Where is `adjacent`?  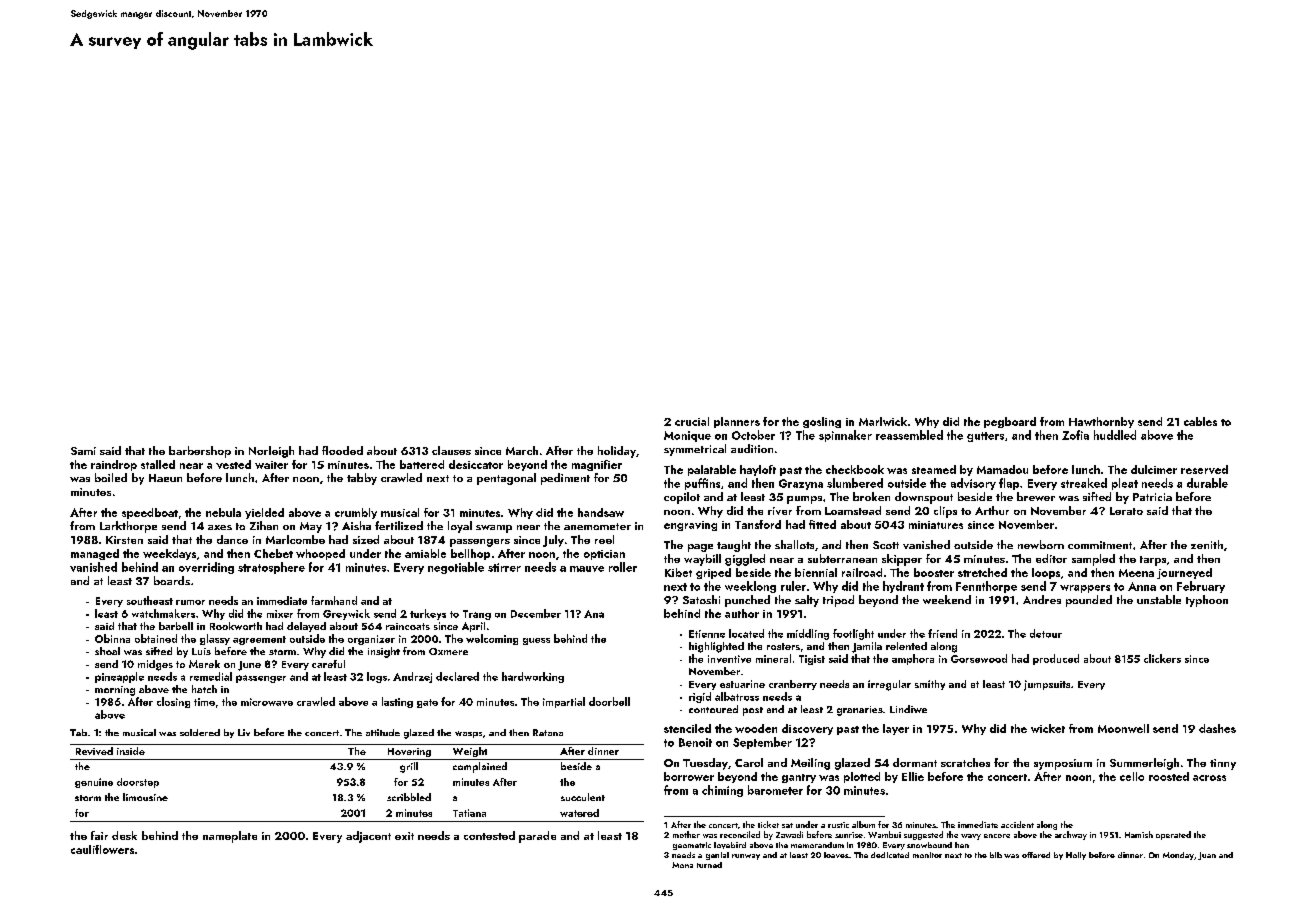 adjacent is located at coordinates (368, 837).
